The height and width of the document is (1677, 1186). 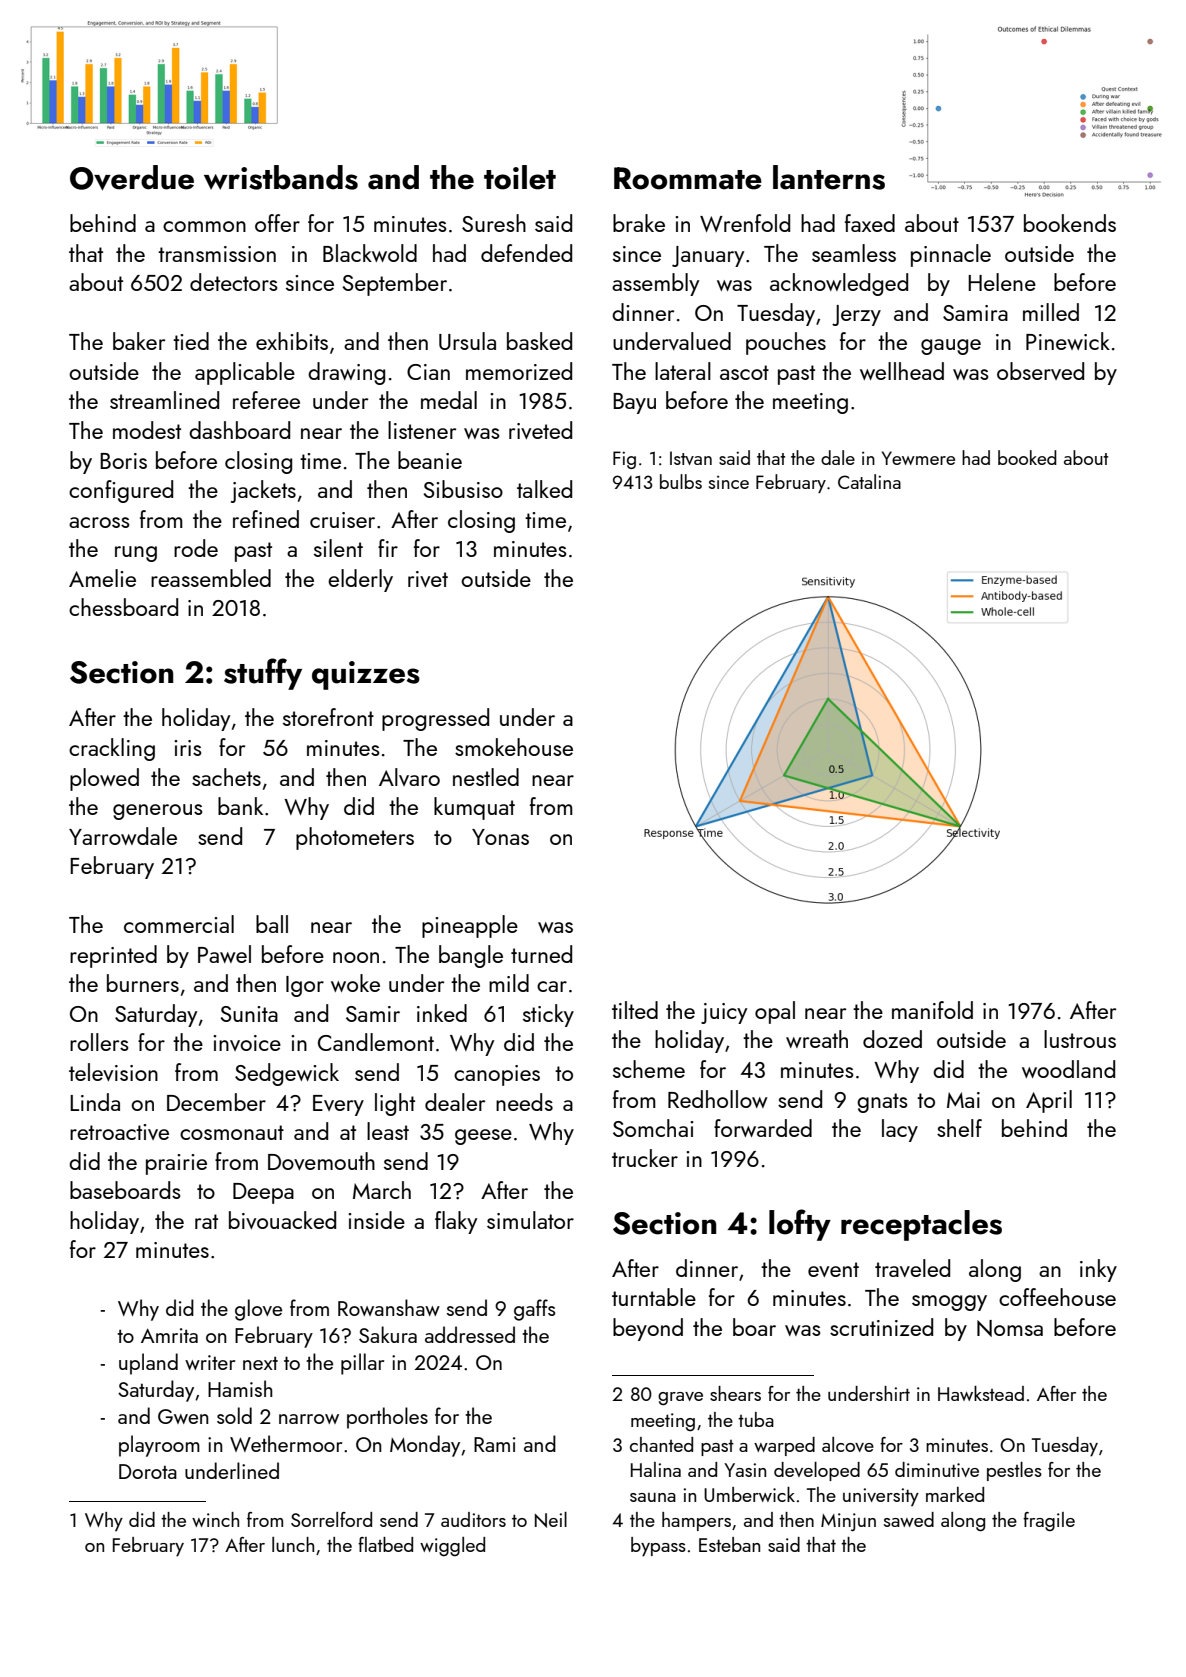 What do you see at coordinates (215, 1519) in the document?
I see `winch` at bounding box center [215, 1519].
